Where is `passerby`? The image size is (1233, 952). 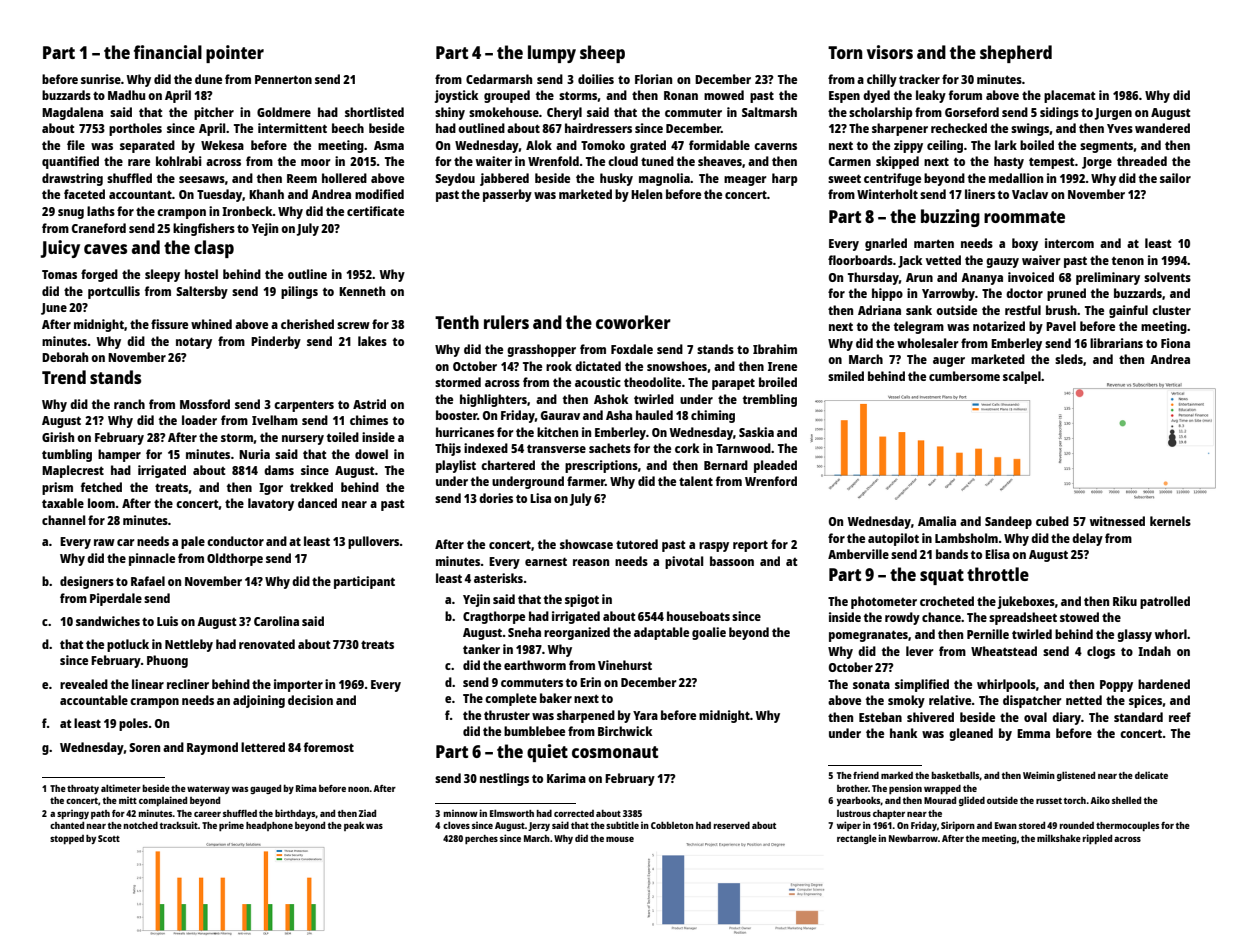
passerby is located at coordinates (507, 195).
